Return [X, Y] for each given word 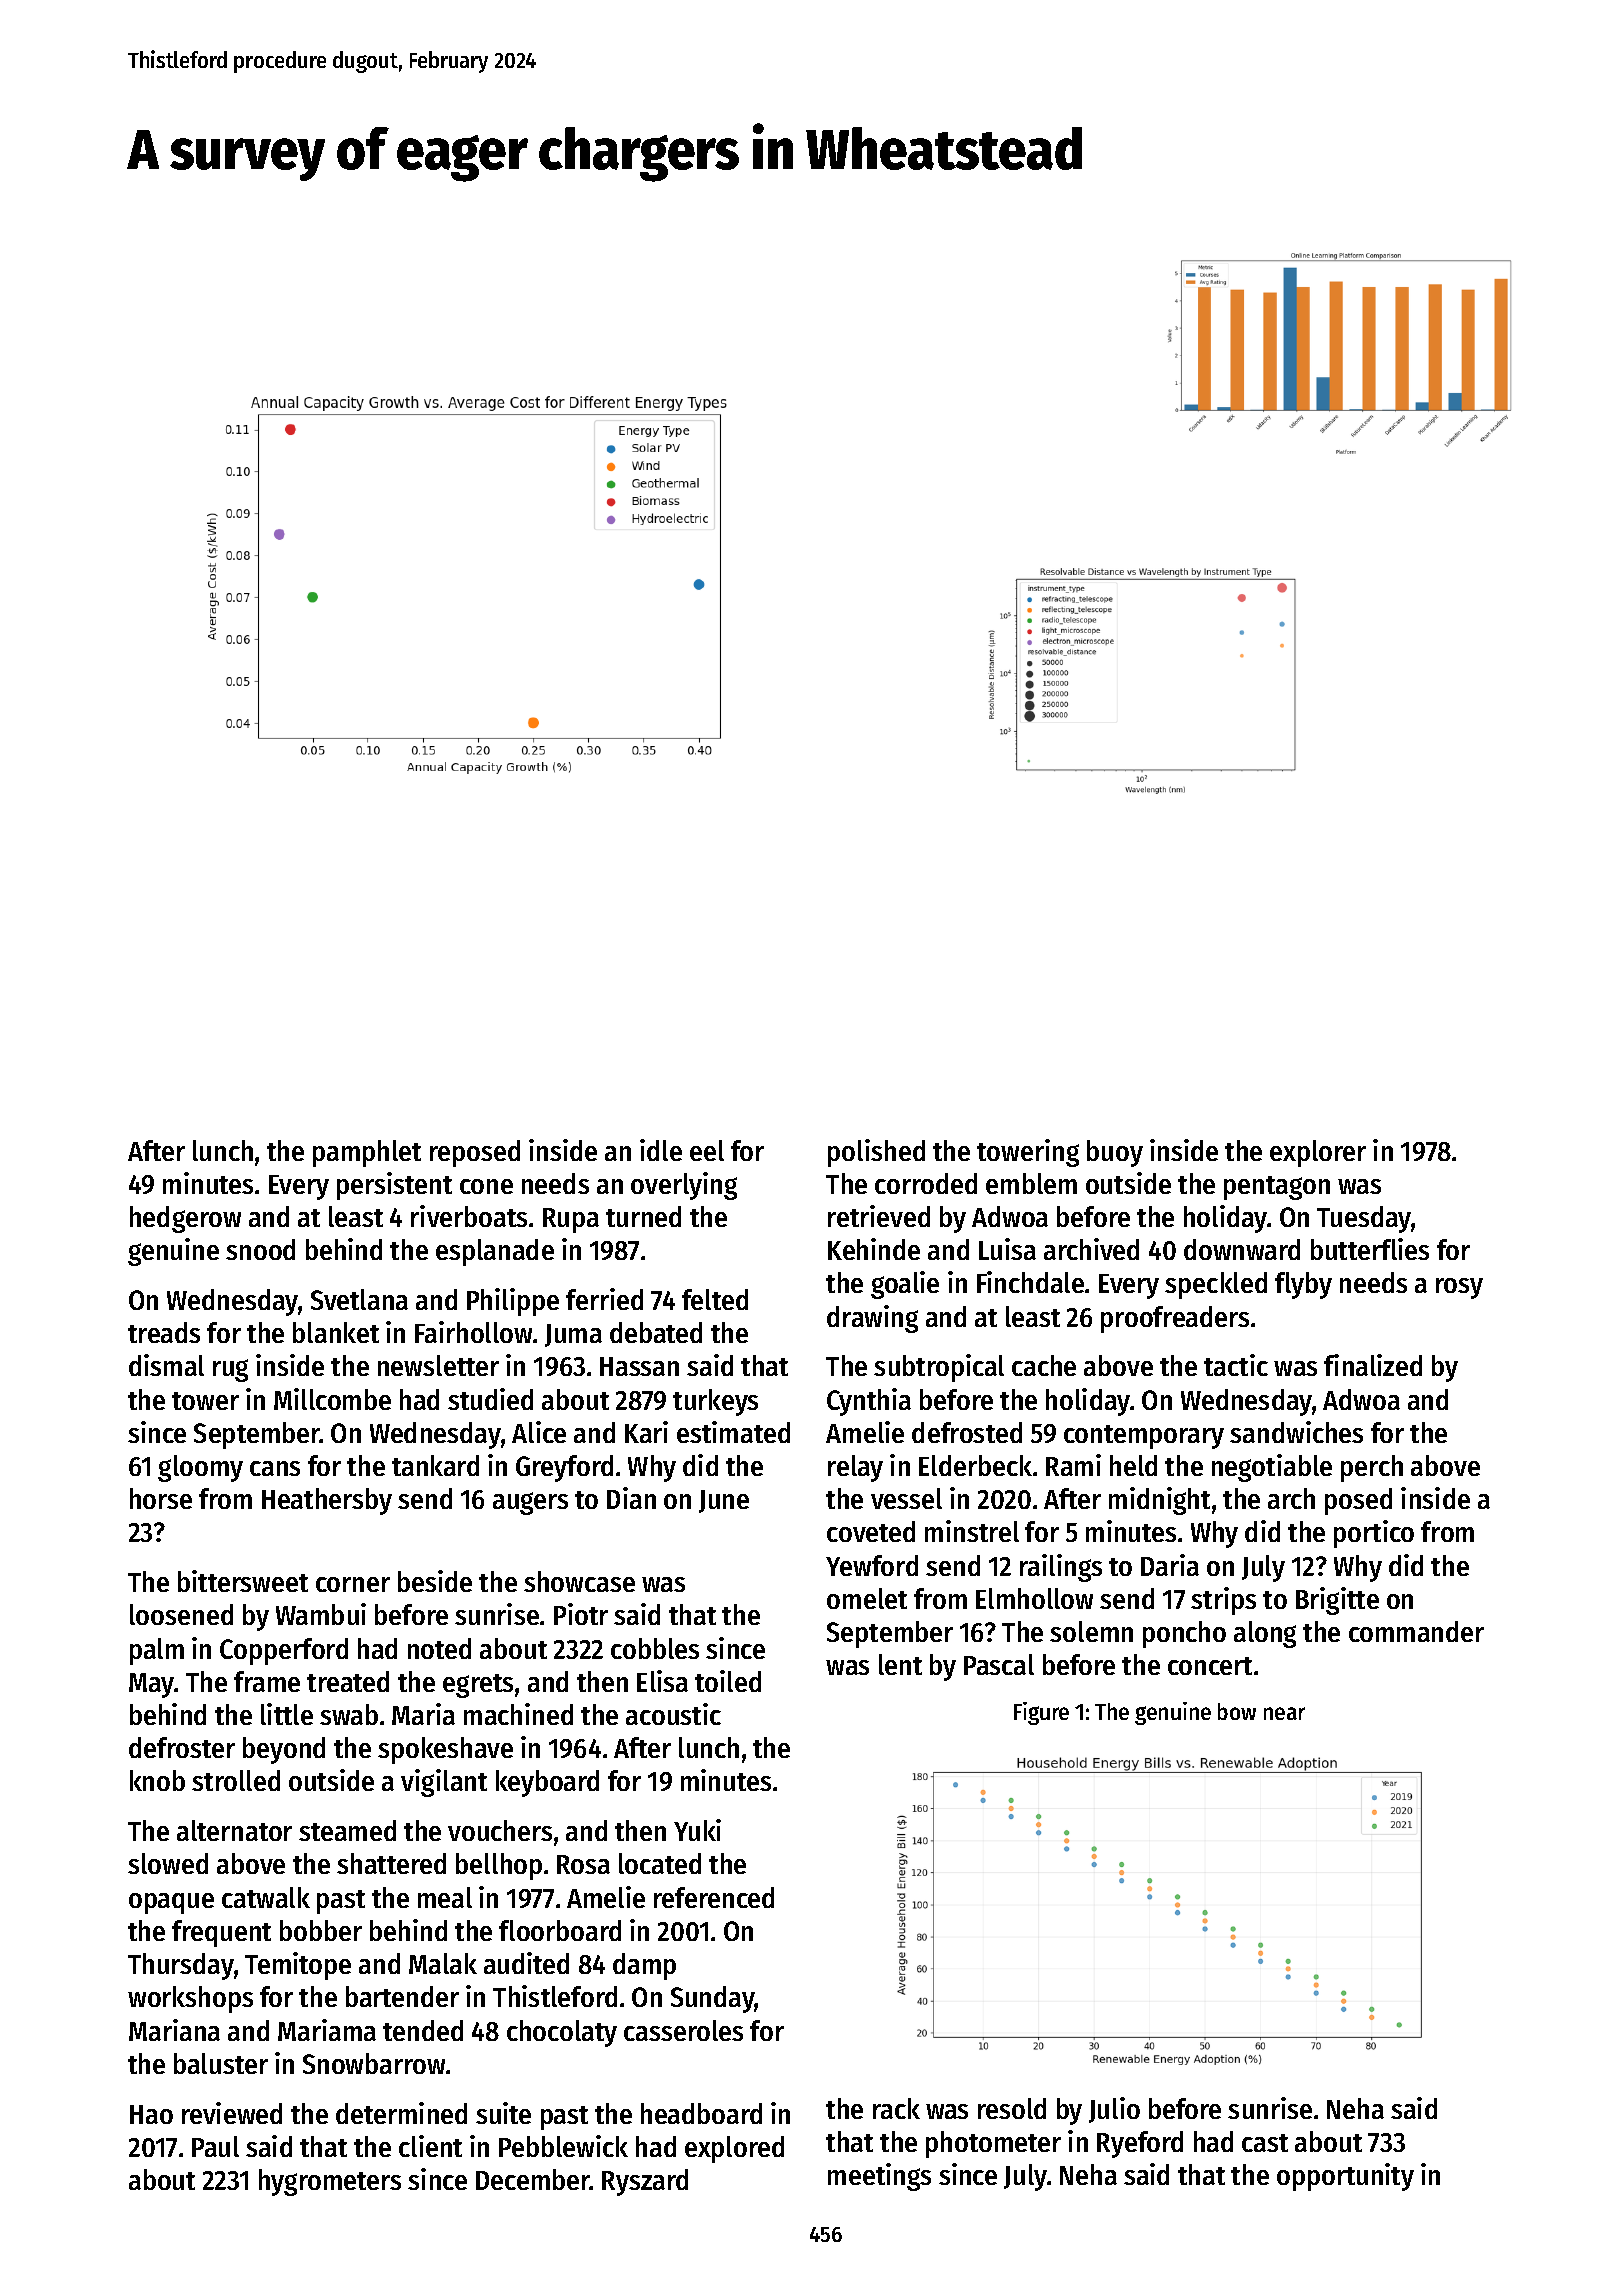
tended [423, 2030]
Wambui [321, 1614]
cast [1265, 2143]
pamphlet [367, 1153]
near [1284, 1713]
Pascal [999, 1664]
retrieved [879, 1216]
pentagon [1277, 1188]
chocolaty [562, 2033]
